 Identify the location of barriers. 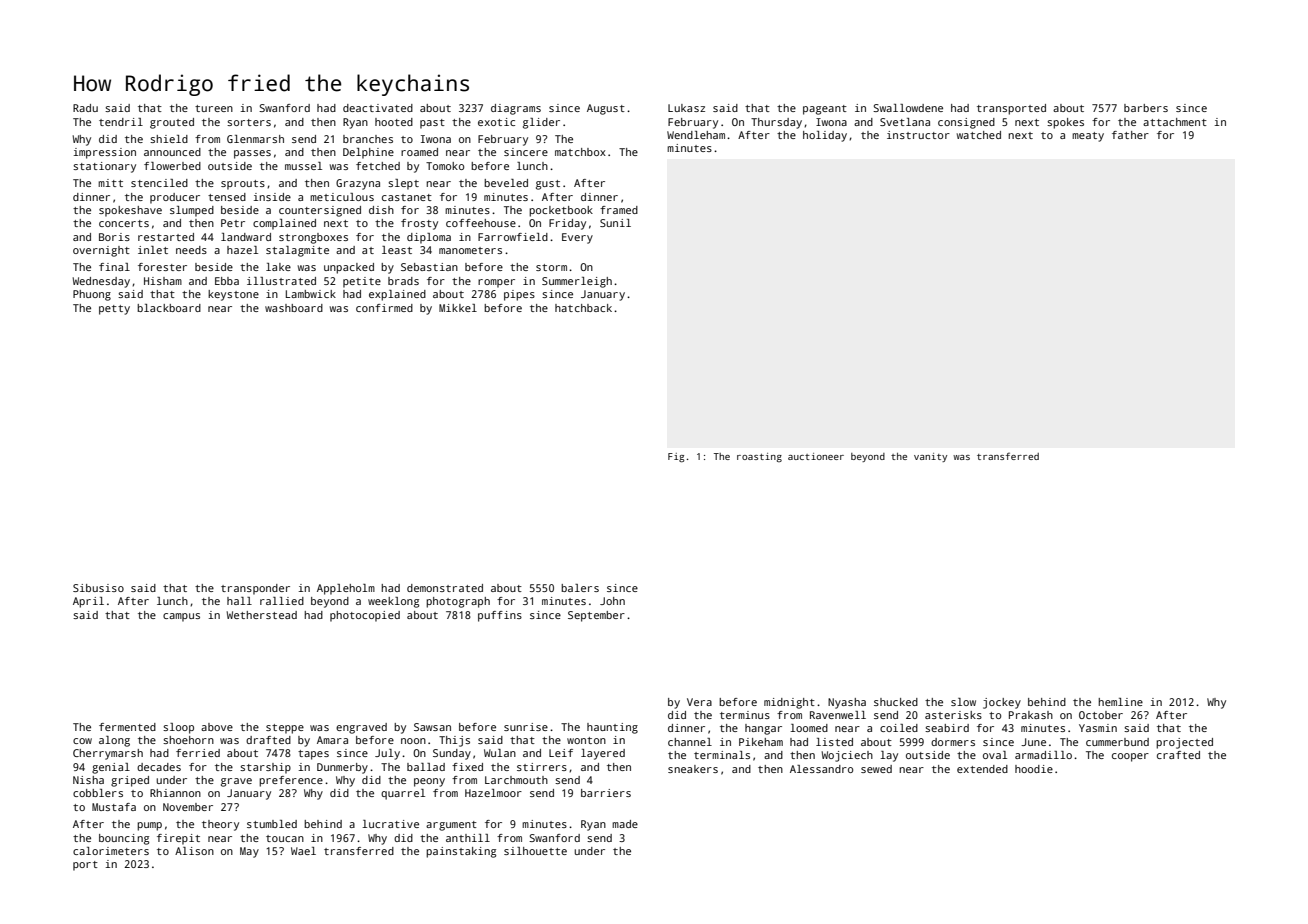
(606, 793).
